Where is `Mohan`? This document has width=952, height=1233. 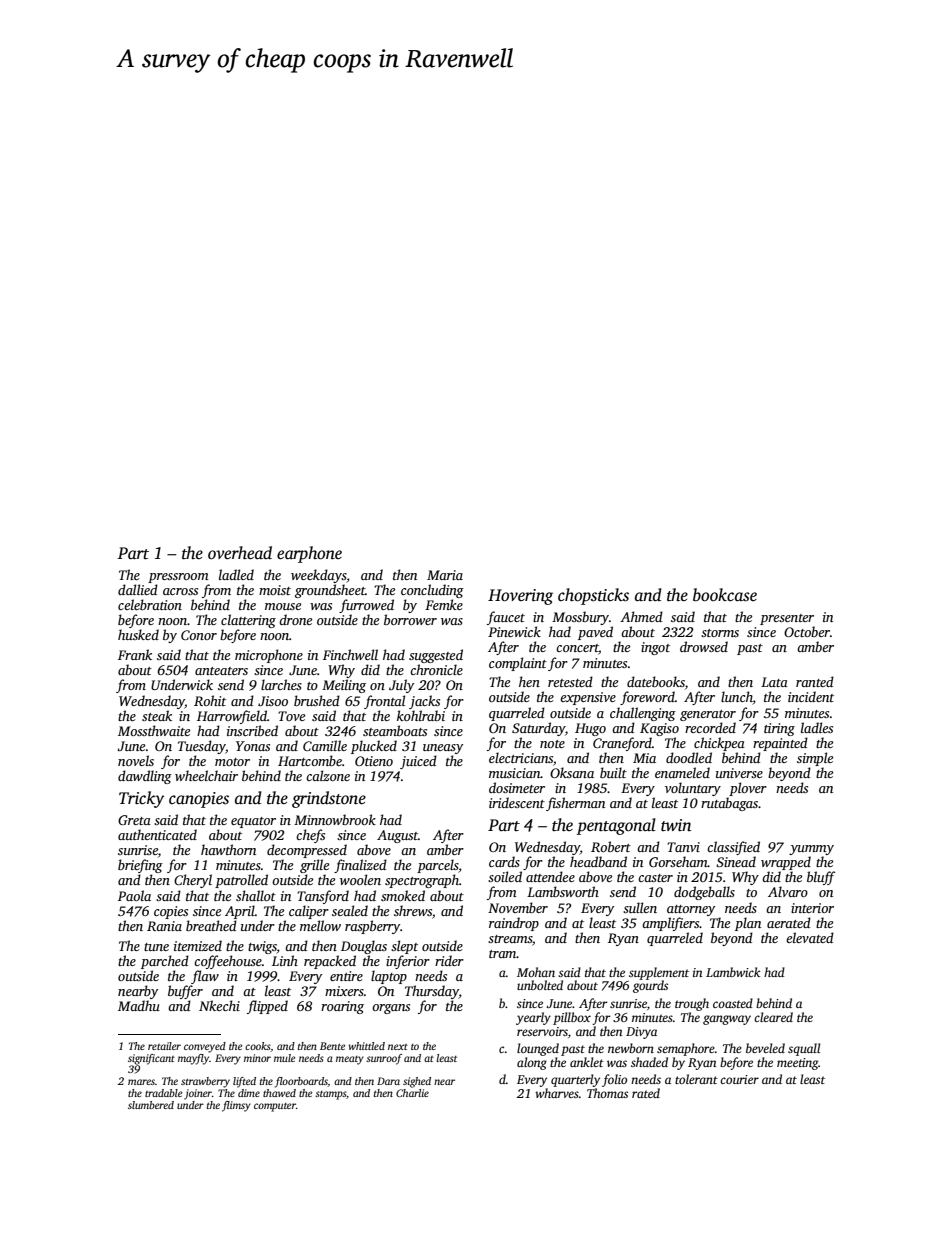 Mohan is located at coordinates (536, 972).
